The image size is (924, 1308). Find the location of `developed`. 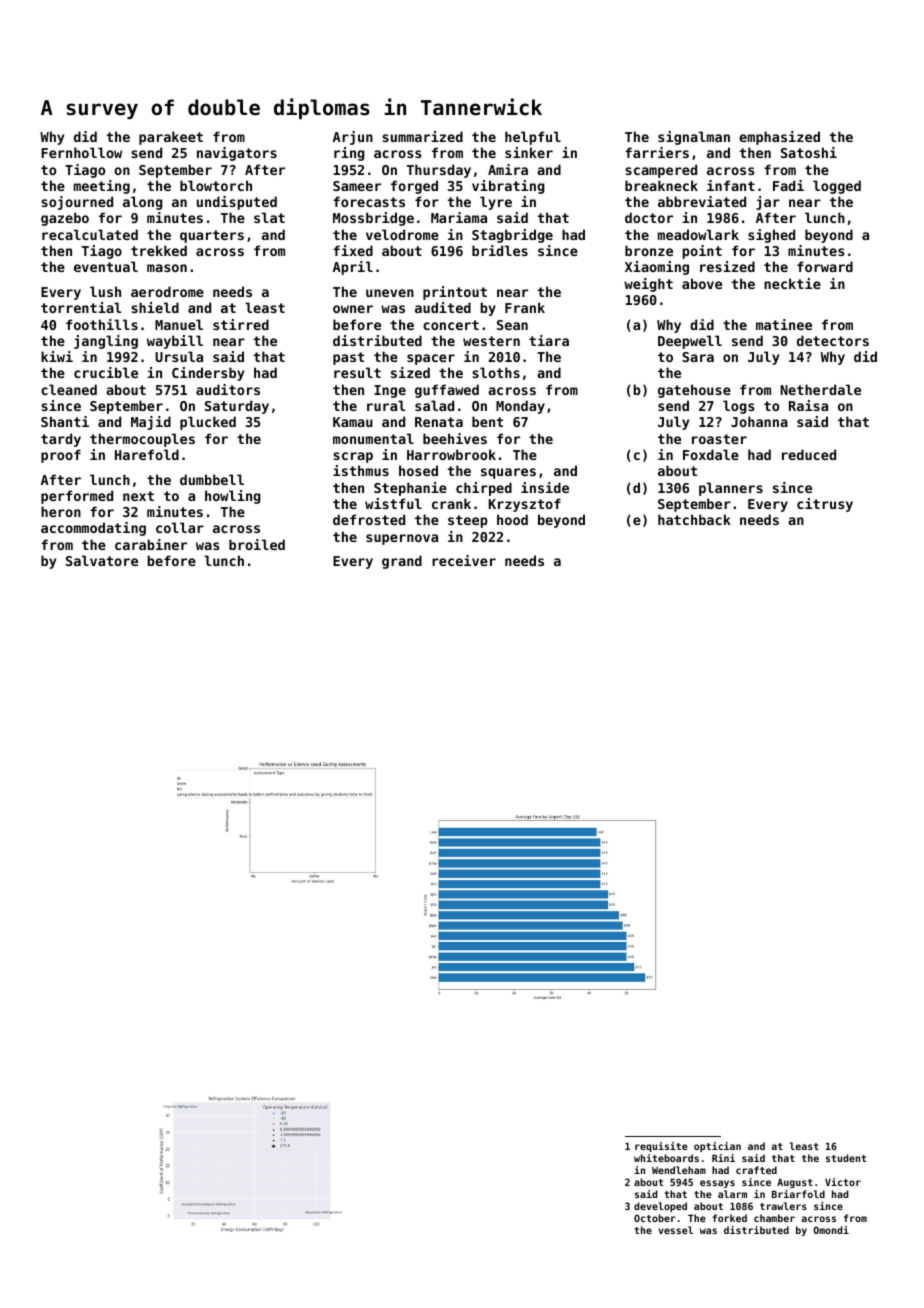

developed is located at coordinates (660, 1207).
